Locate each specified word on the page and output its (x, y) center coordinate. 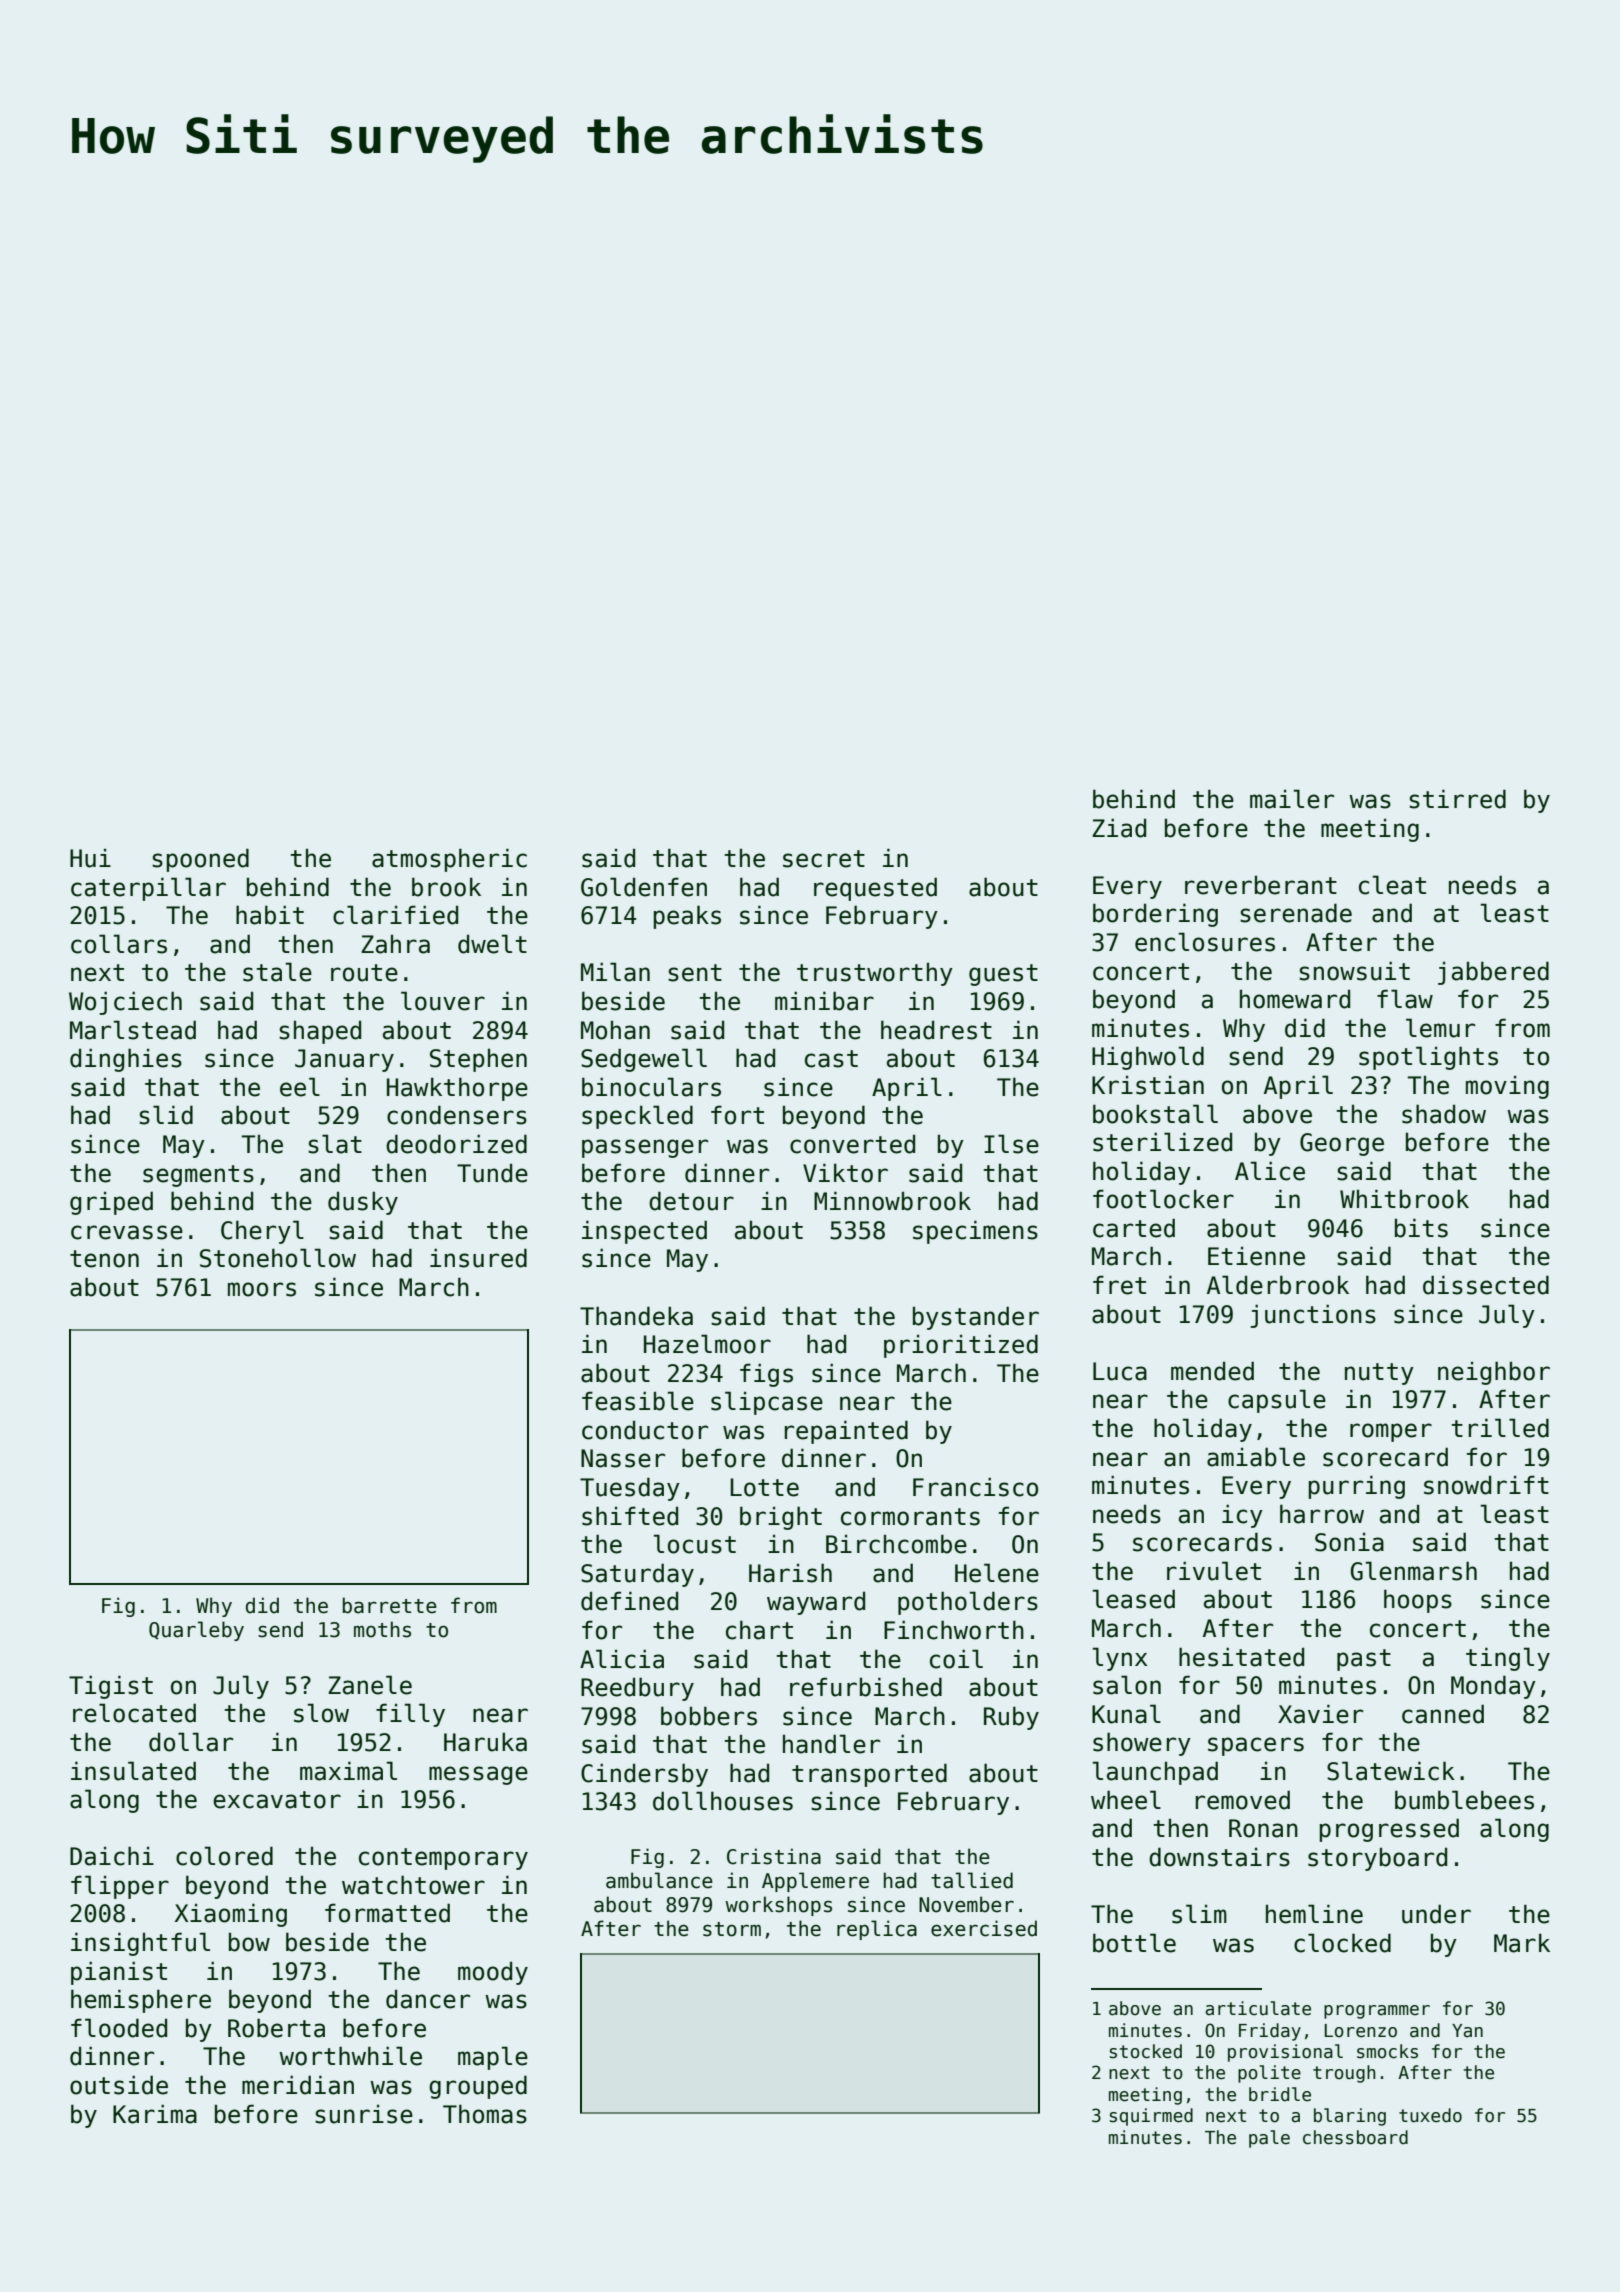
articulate (1258, 2008)
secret (824, 859)
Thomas (485, 2114)
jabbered (1493, 973)
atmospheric (449, 860)
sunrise (364, 2114)
